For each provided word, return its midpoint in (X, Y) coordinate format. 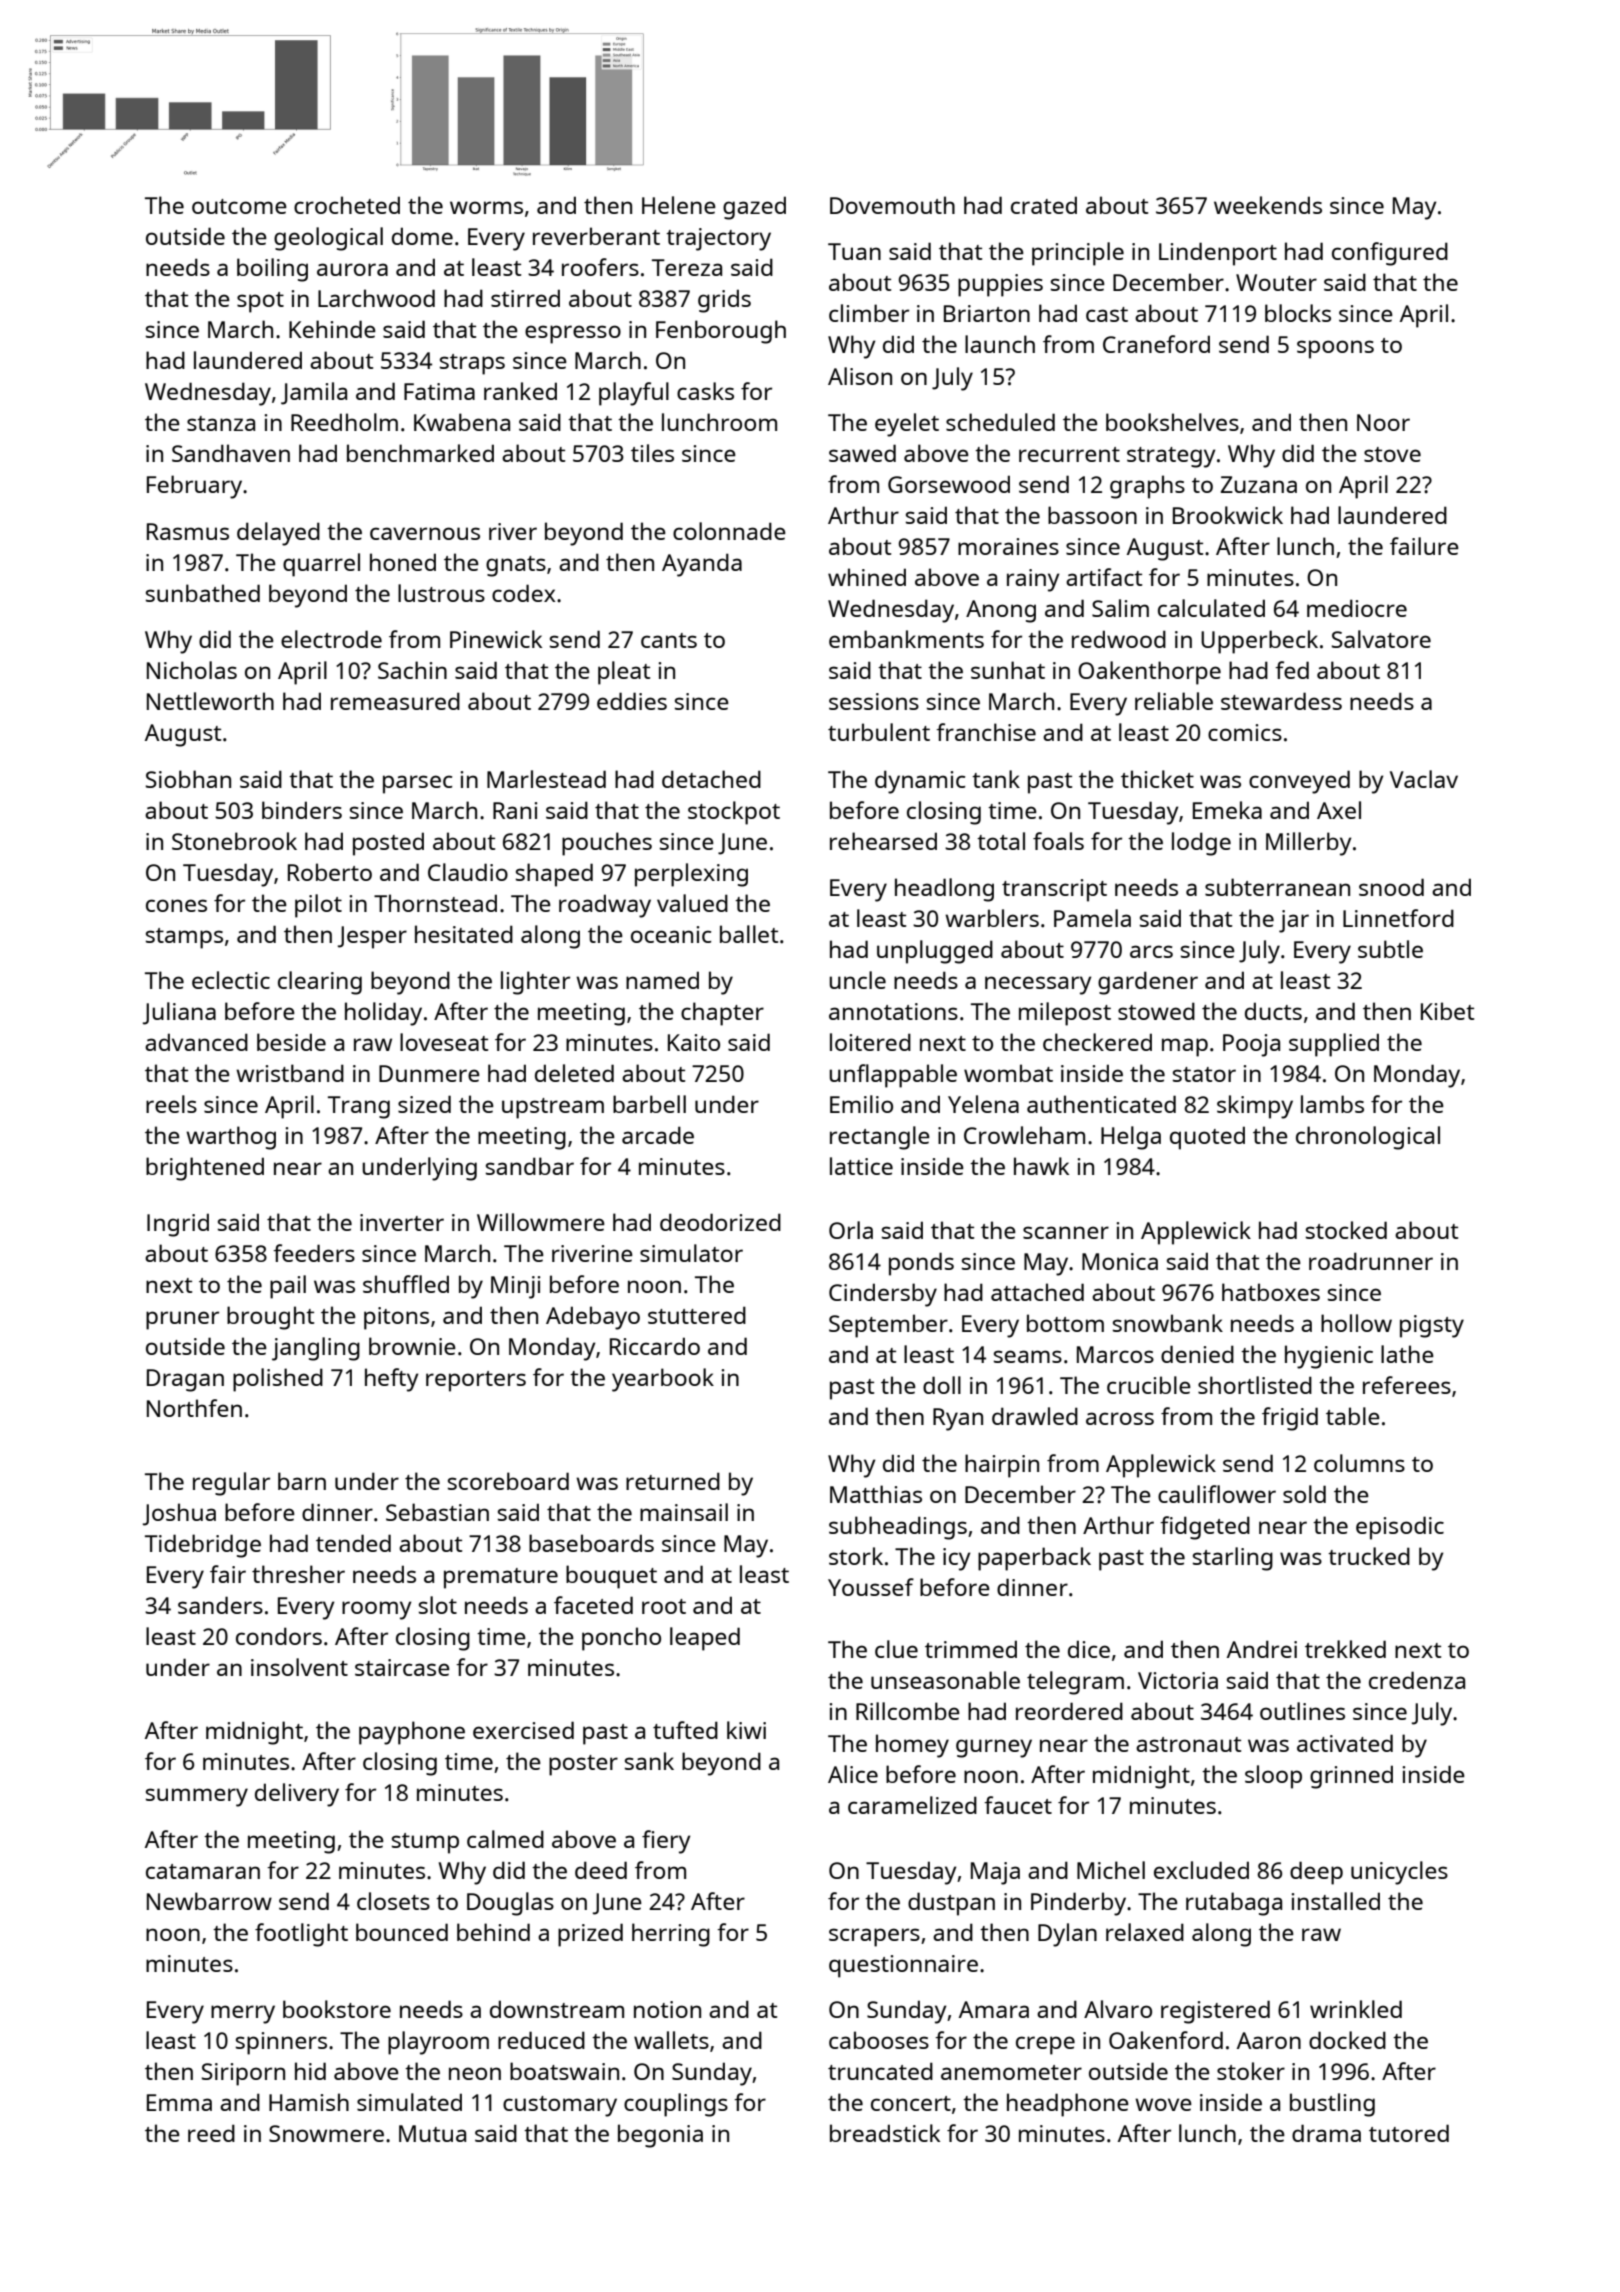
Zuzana (1259, 484)
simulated (409, 2102)
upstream (553, 1108)
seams (1028, 1356)
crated (1044, 205)
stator (1204, 1074)
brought (270, 1318)
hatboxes (1271, 1292)
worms (486, 207)
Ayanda (702, 565)
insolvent (299, 1667)
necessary (1038, 985)
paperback (1034, 1559)
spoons (1335, 349)
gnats (516, 566)
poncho (621, 1639)
